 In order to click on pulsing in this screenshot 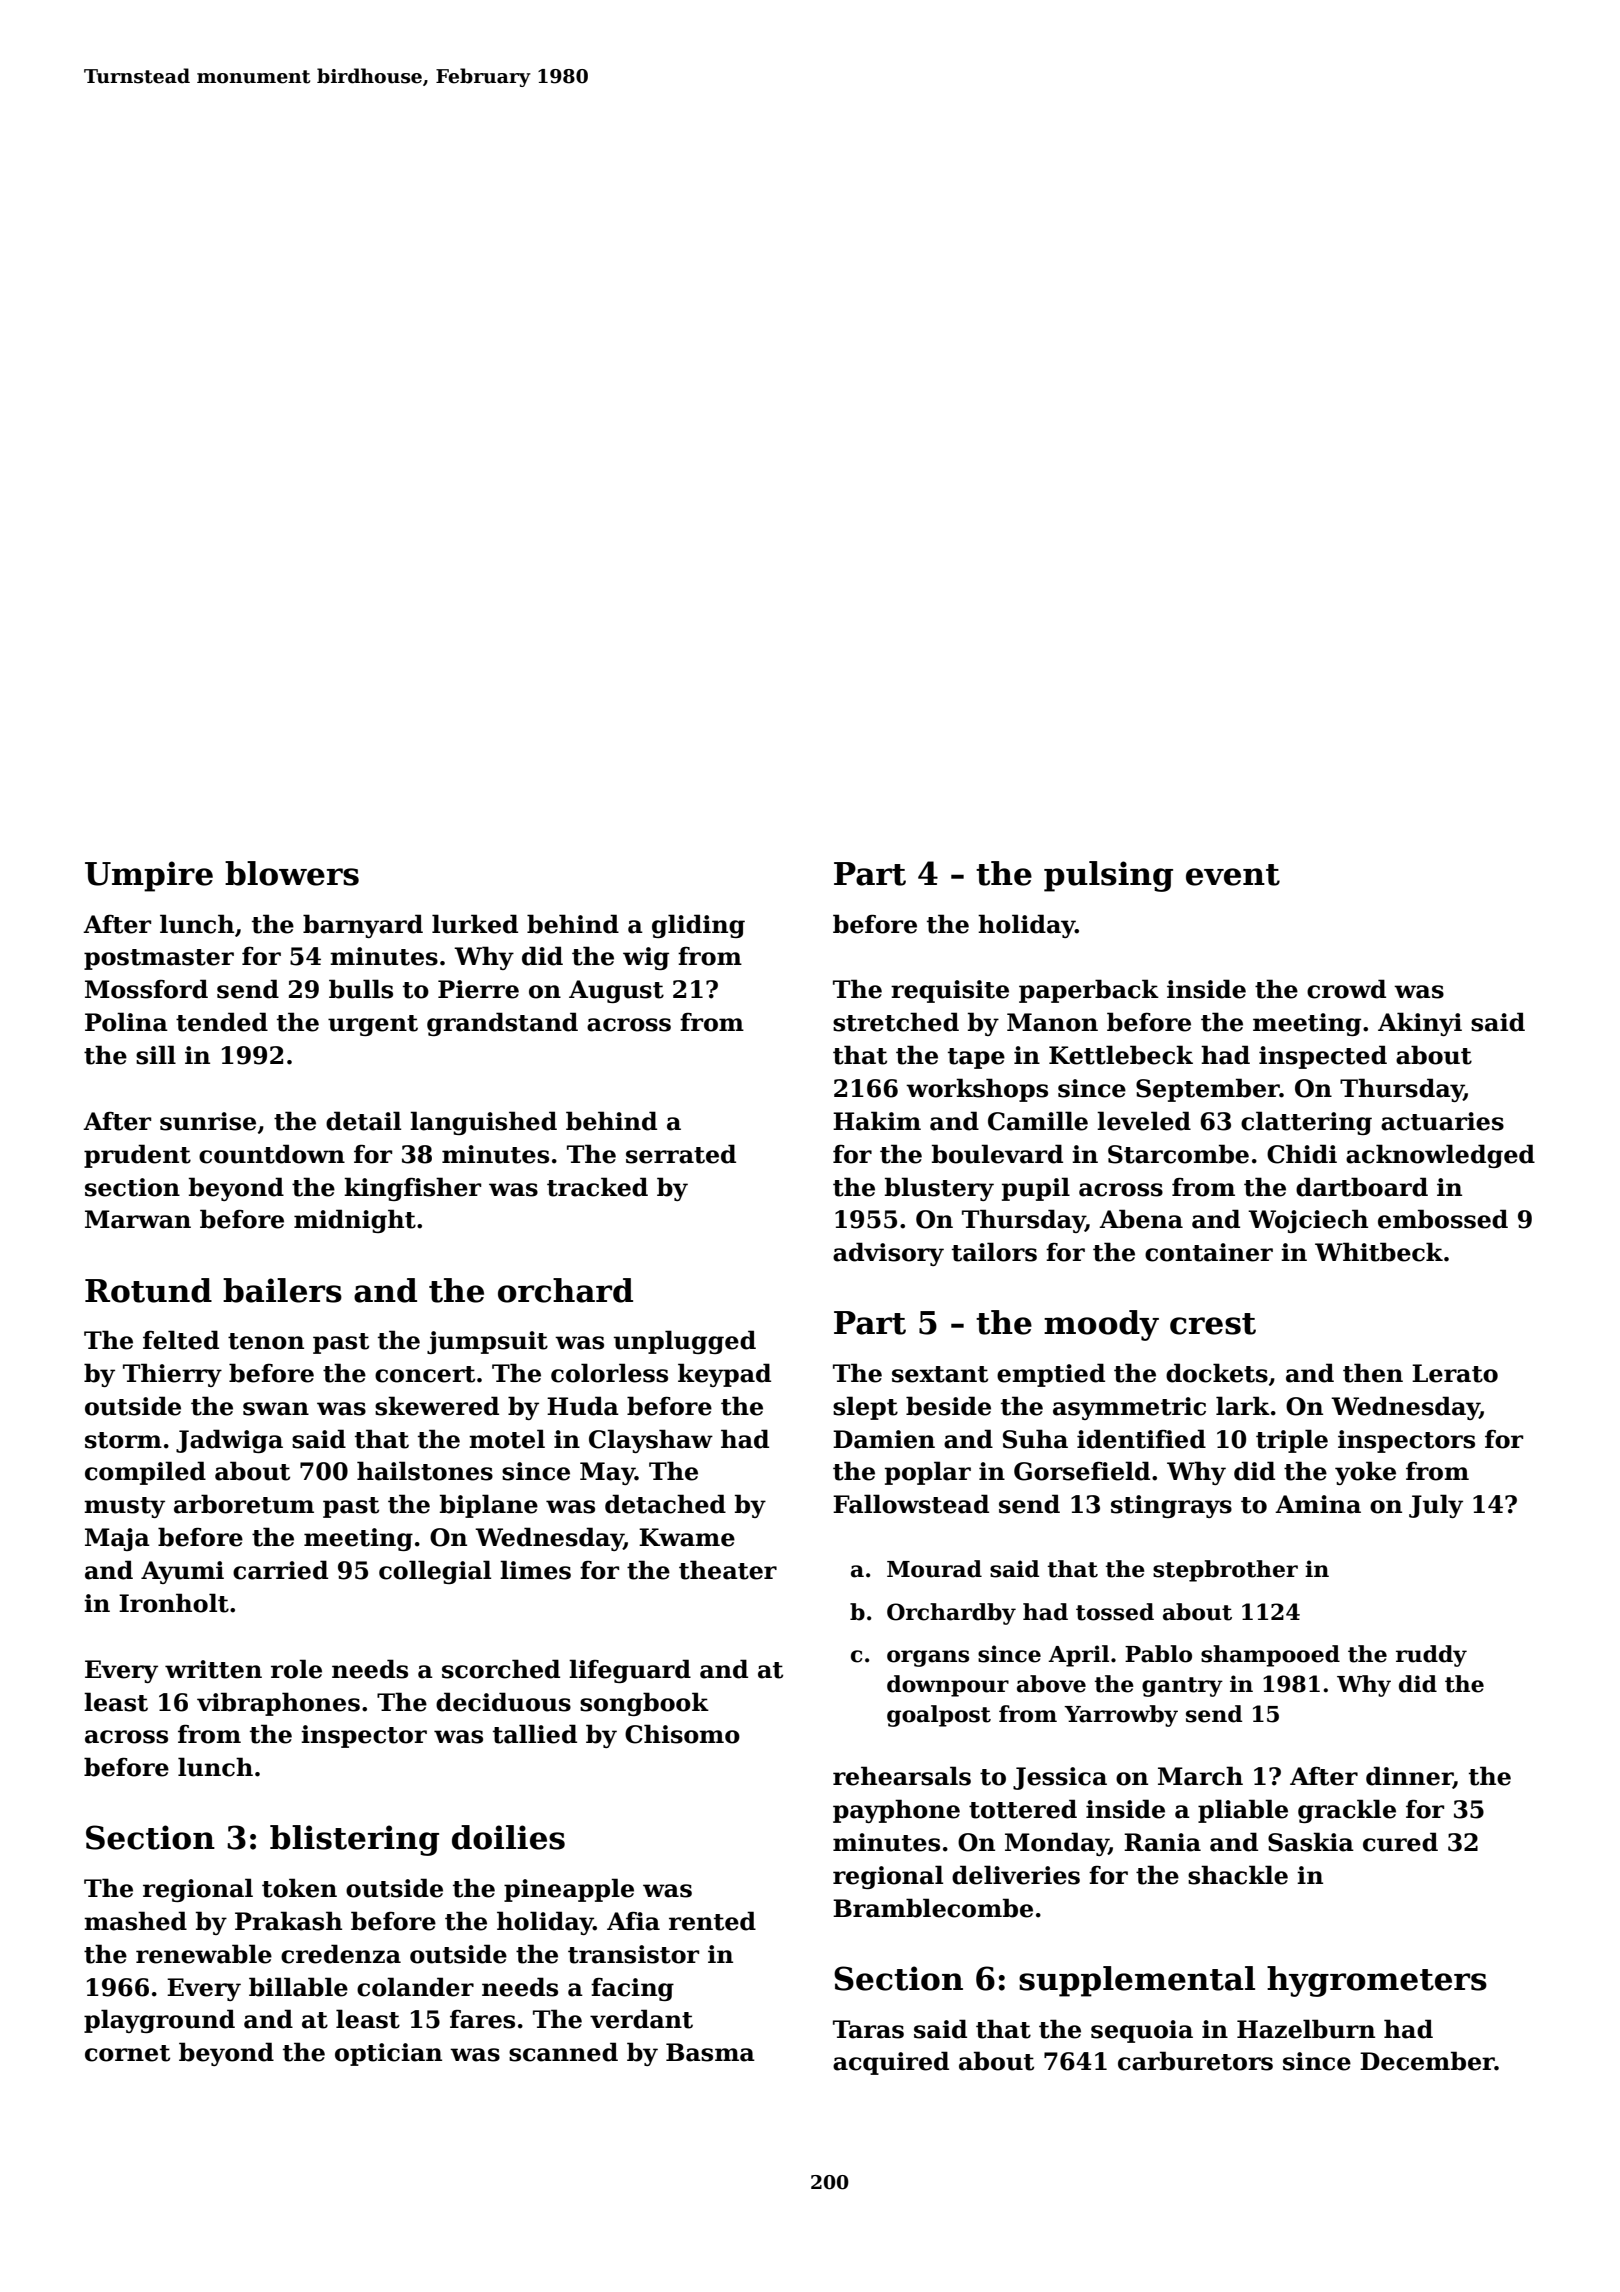, I will do `click(1108, 876)`.
